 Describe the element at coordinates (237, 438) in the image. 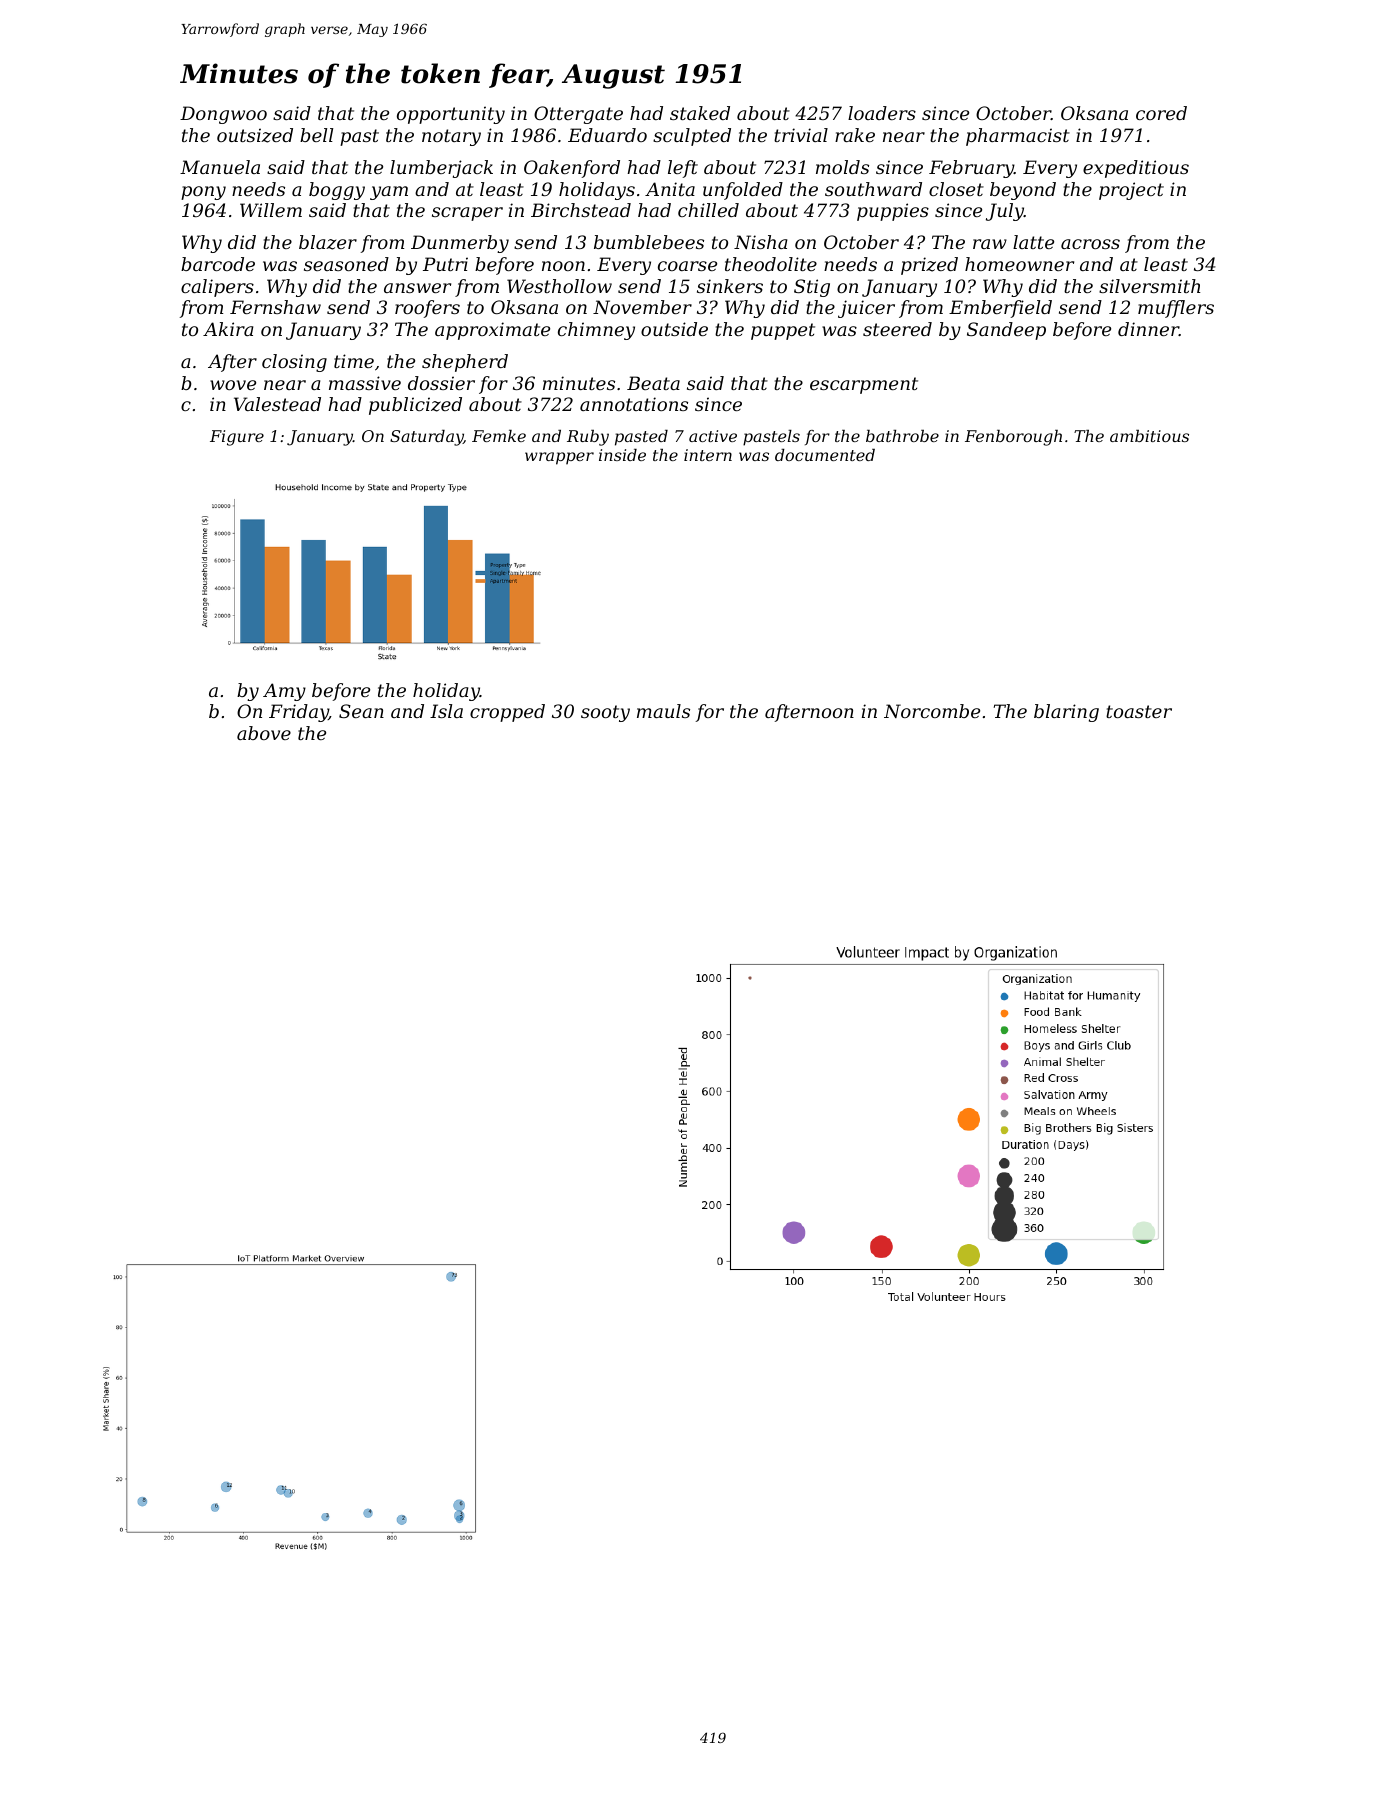

I see `Figure` at that location.
